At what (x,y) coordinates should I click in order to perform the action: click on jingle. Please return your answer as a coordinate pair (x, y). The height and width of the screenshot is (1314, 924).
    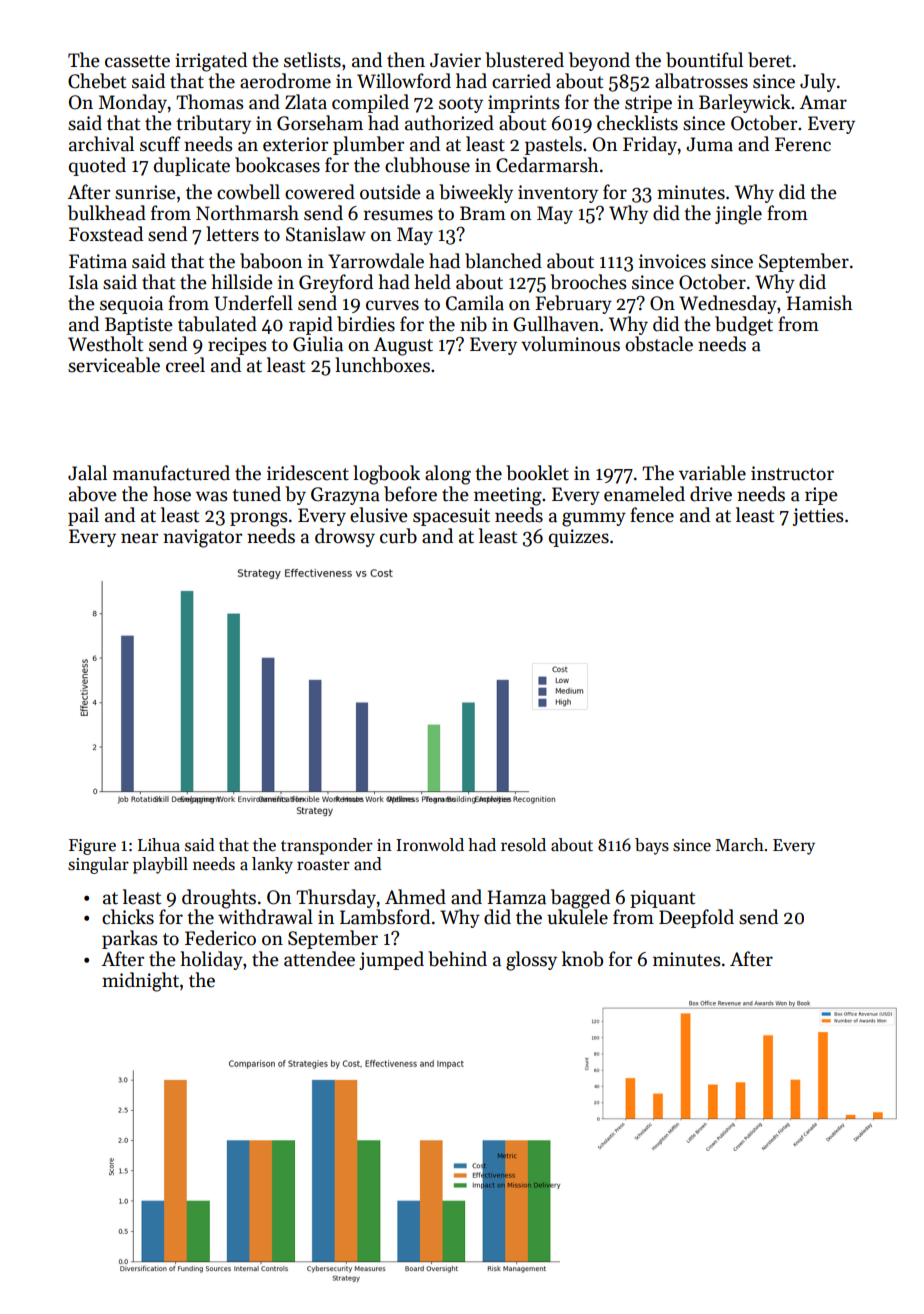
    Looking at the image, I should click on (738, 215).
